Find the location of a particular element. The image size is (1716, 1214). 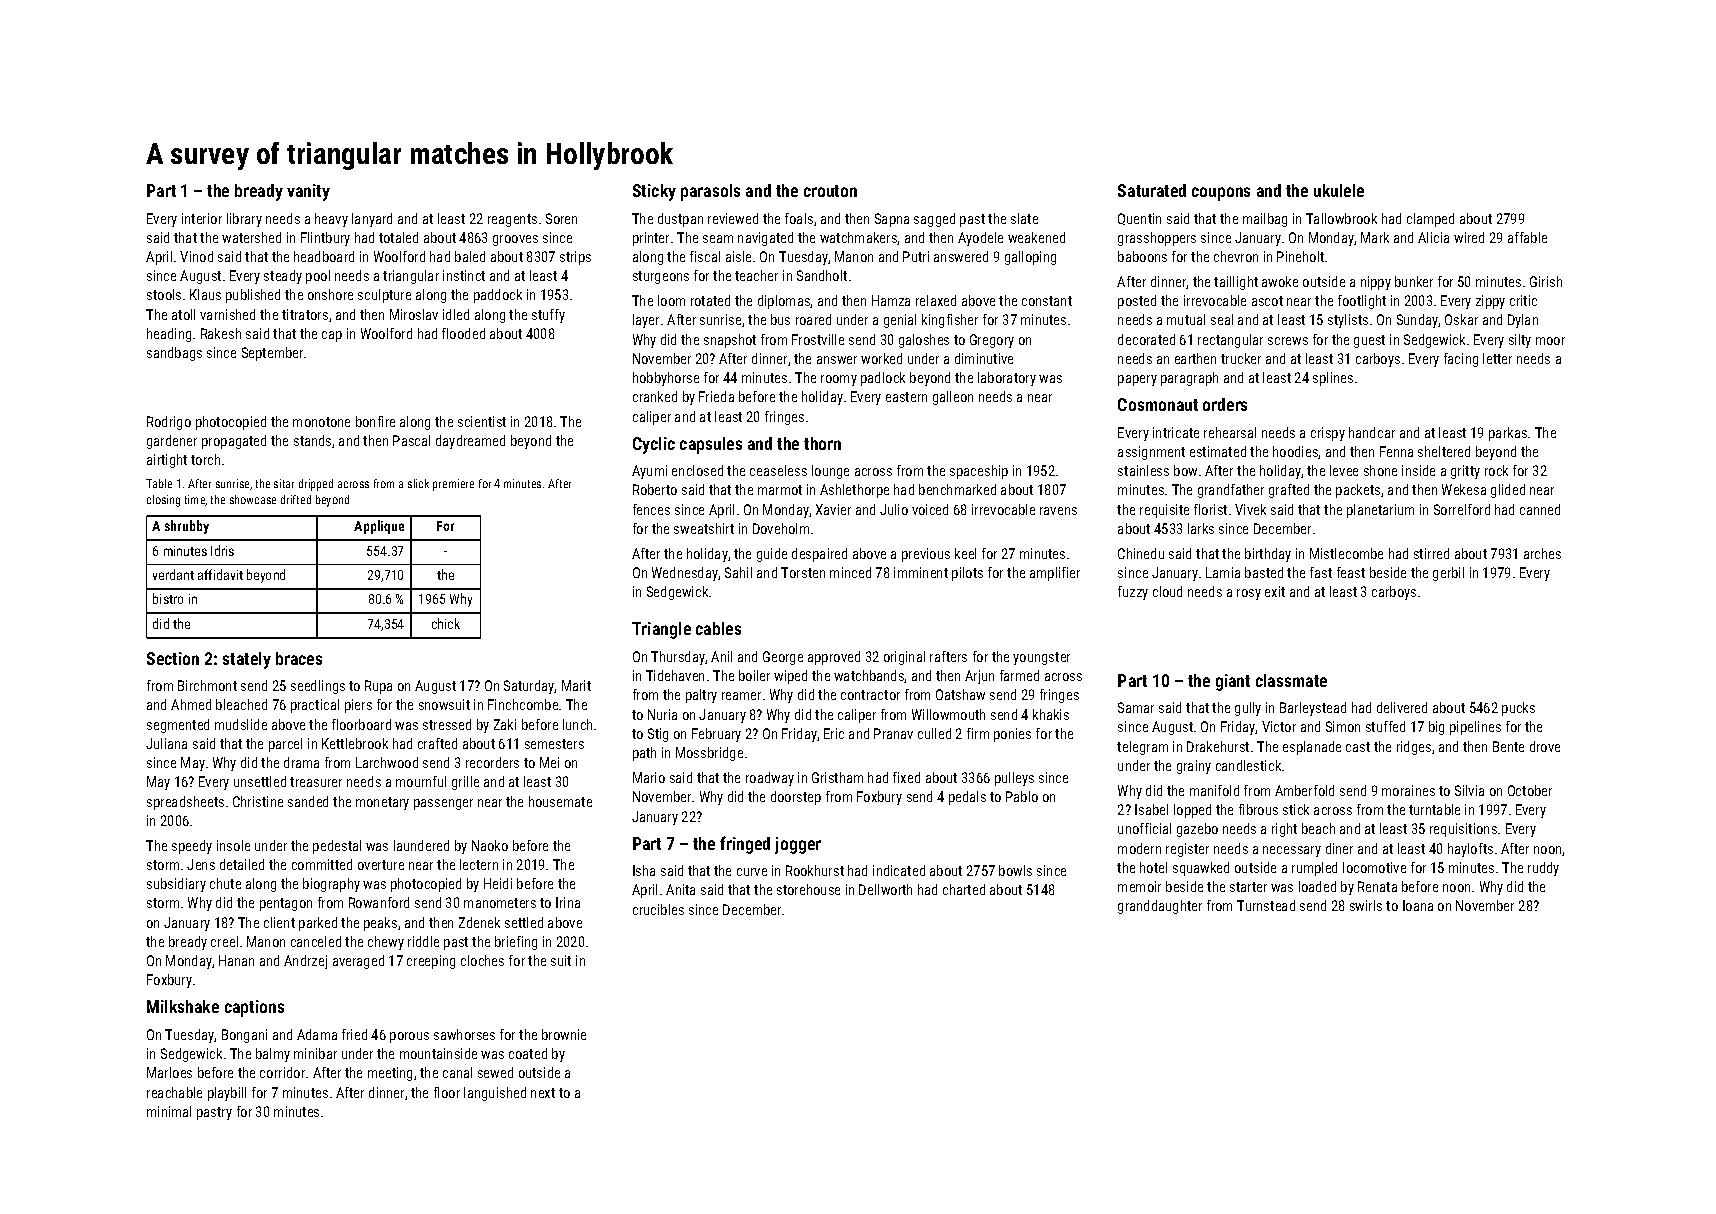

granddaughter is located at coordinates (1160, 907).
